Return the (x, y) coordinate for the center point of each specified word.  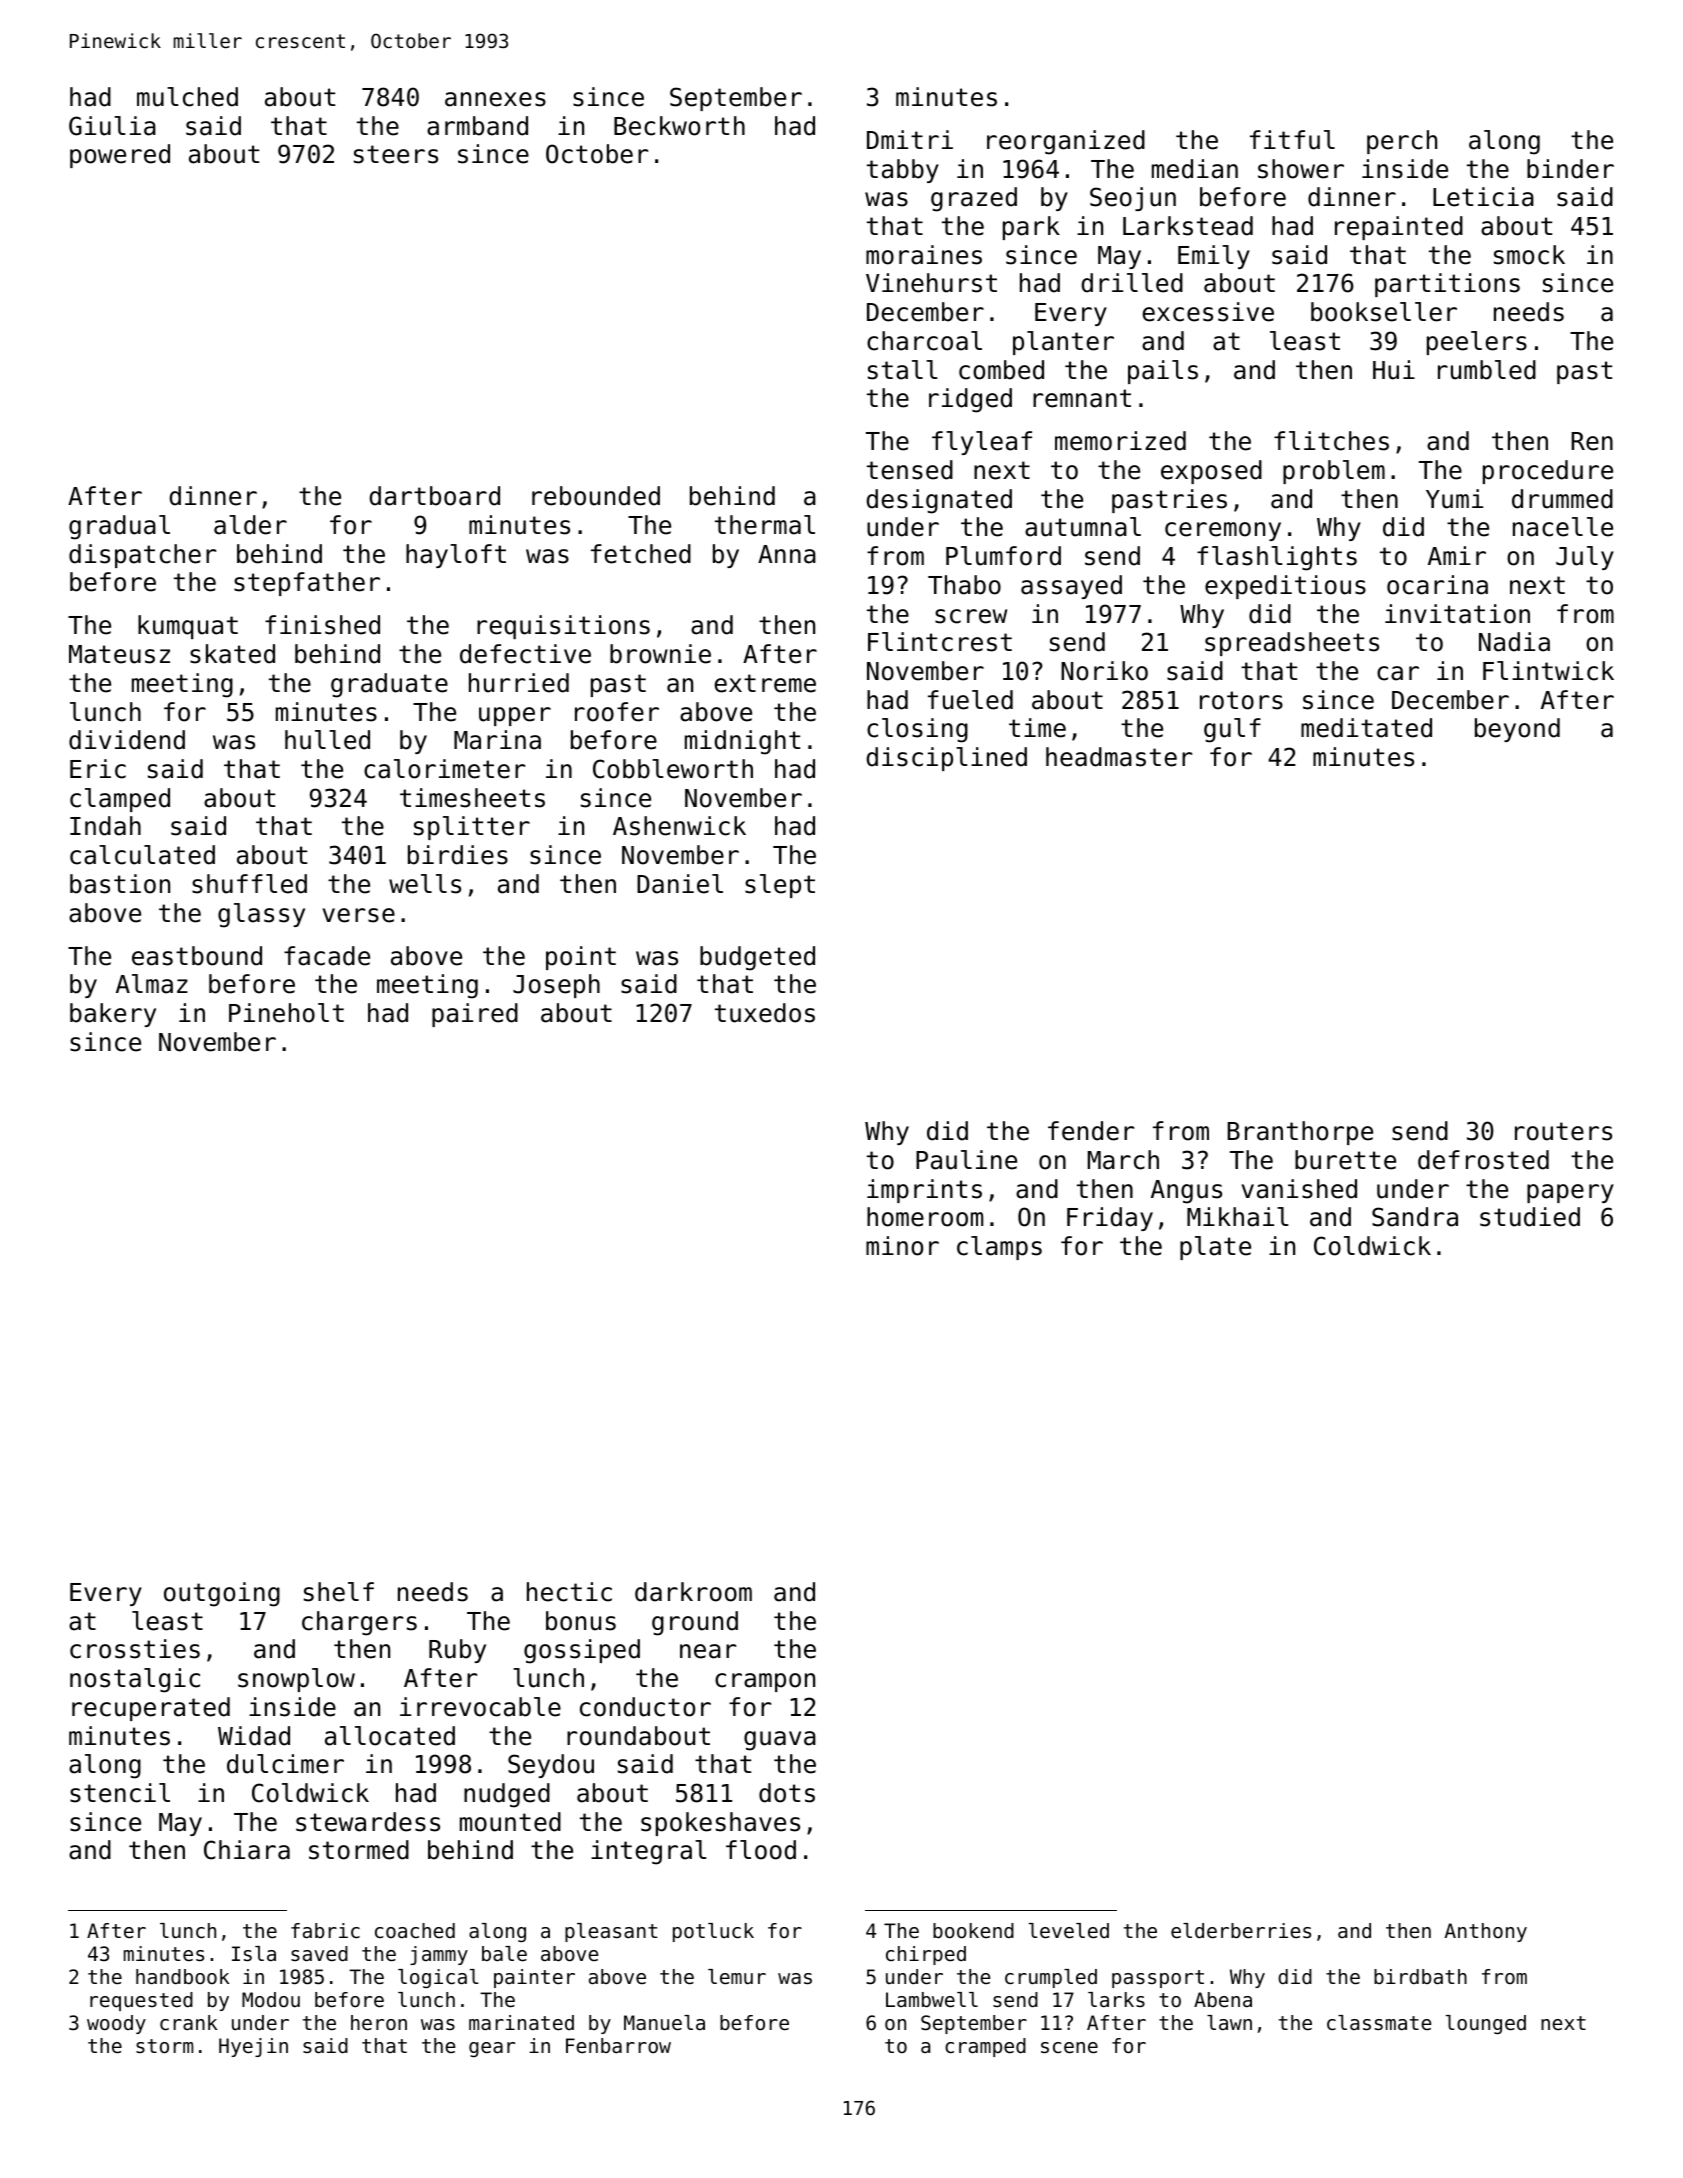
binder (1570, 169)
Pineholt (286, 1013)
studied (1530, 1217)
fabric (325, 1931)
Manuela (664, 2023)
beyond (1517, 730)
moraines (924, 255)
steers (396, 154)
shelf (339, 1592)
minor (902, 1246)
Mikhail (1238, 1217)
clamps (999, 1248)
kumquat (188, 627)
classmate (1379, 2023)
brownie (660, 654)
